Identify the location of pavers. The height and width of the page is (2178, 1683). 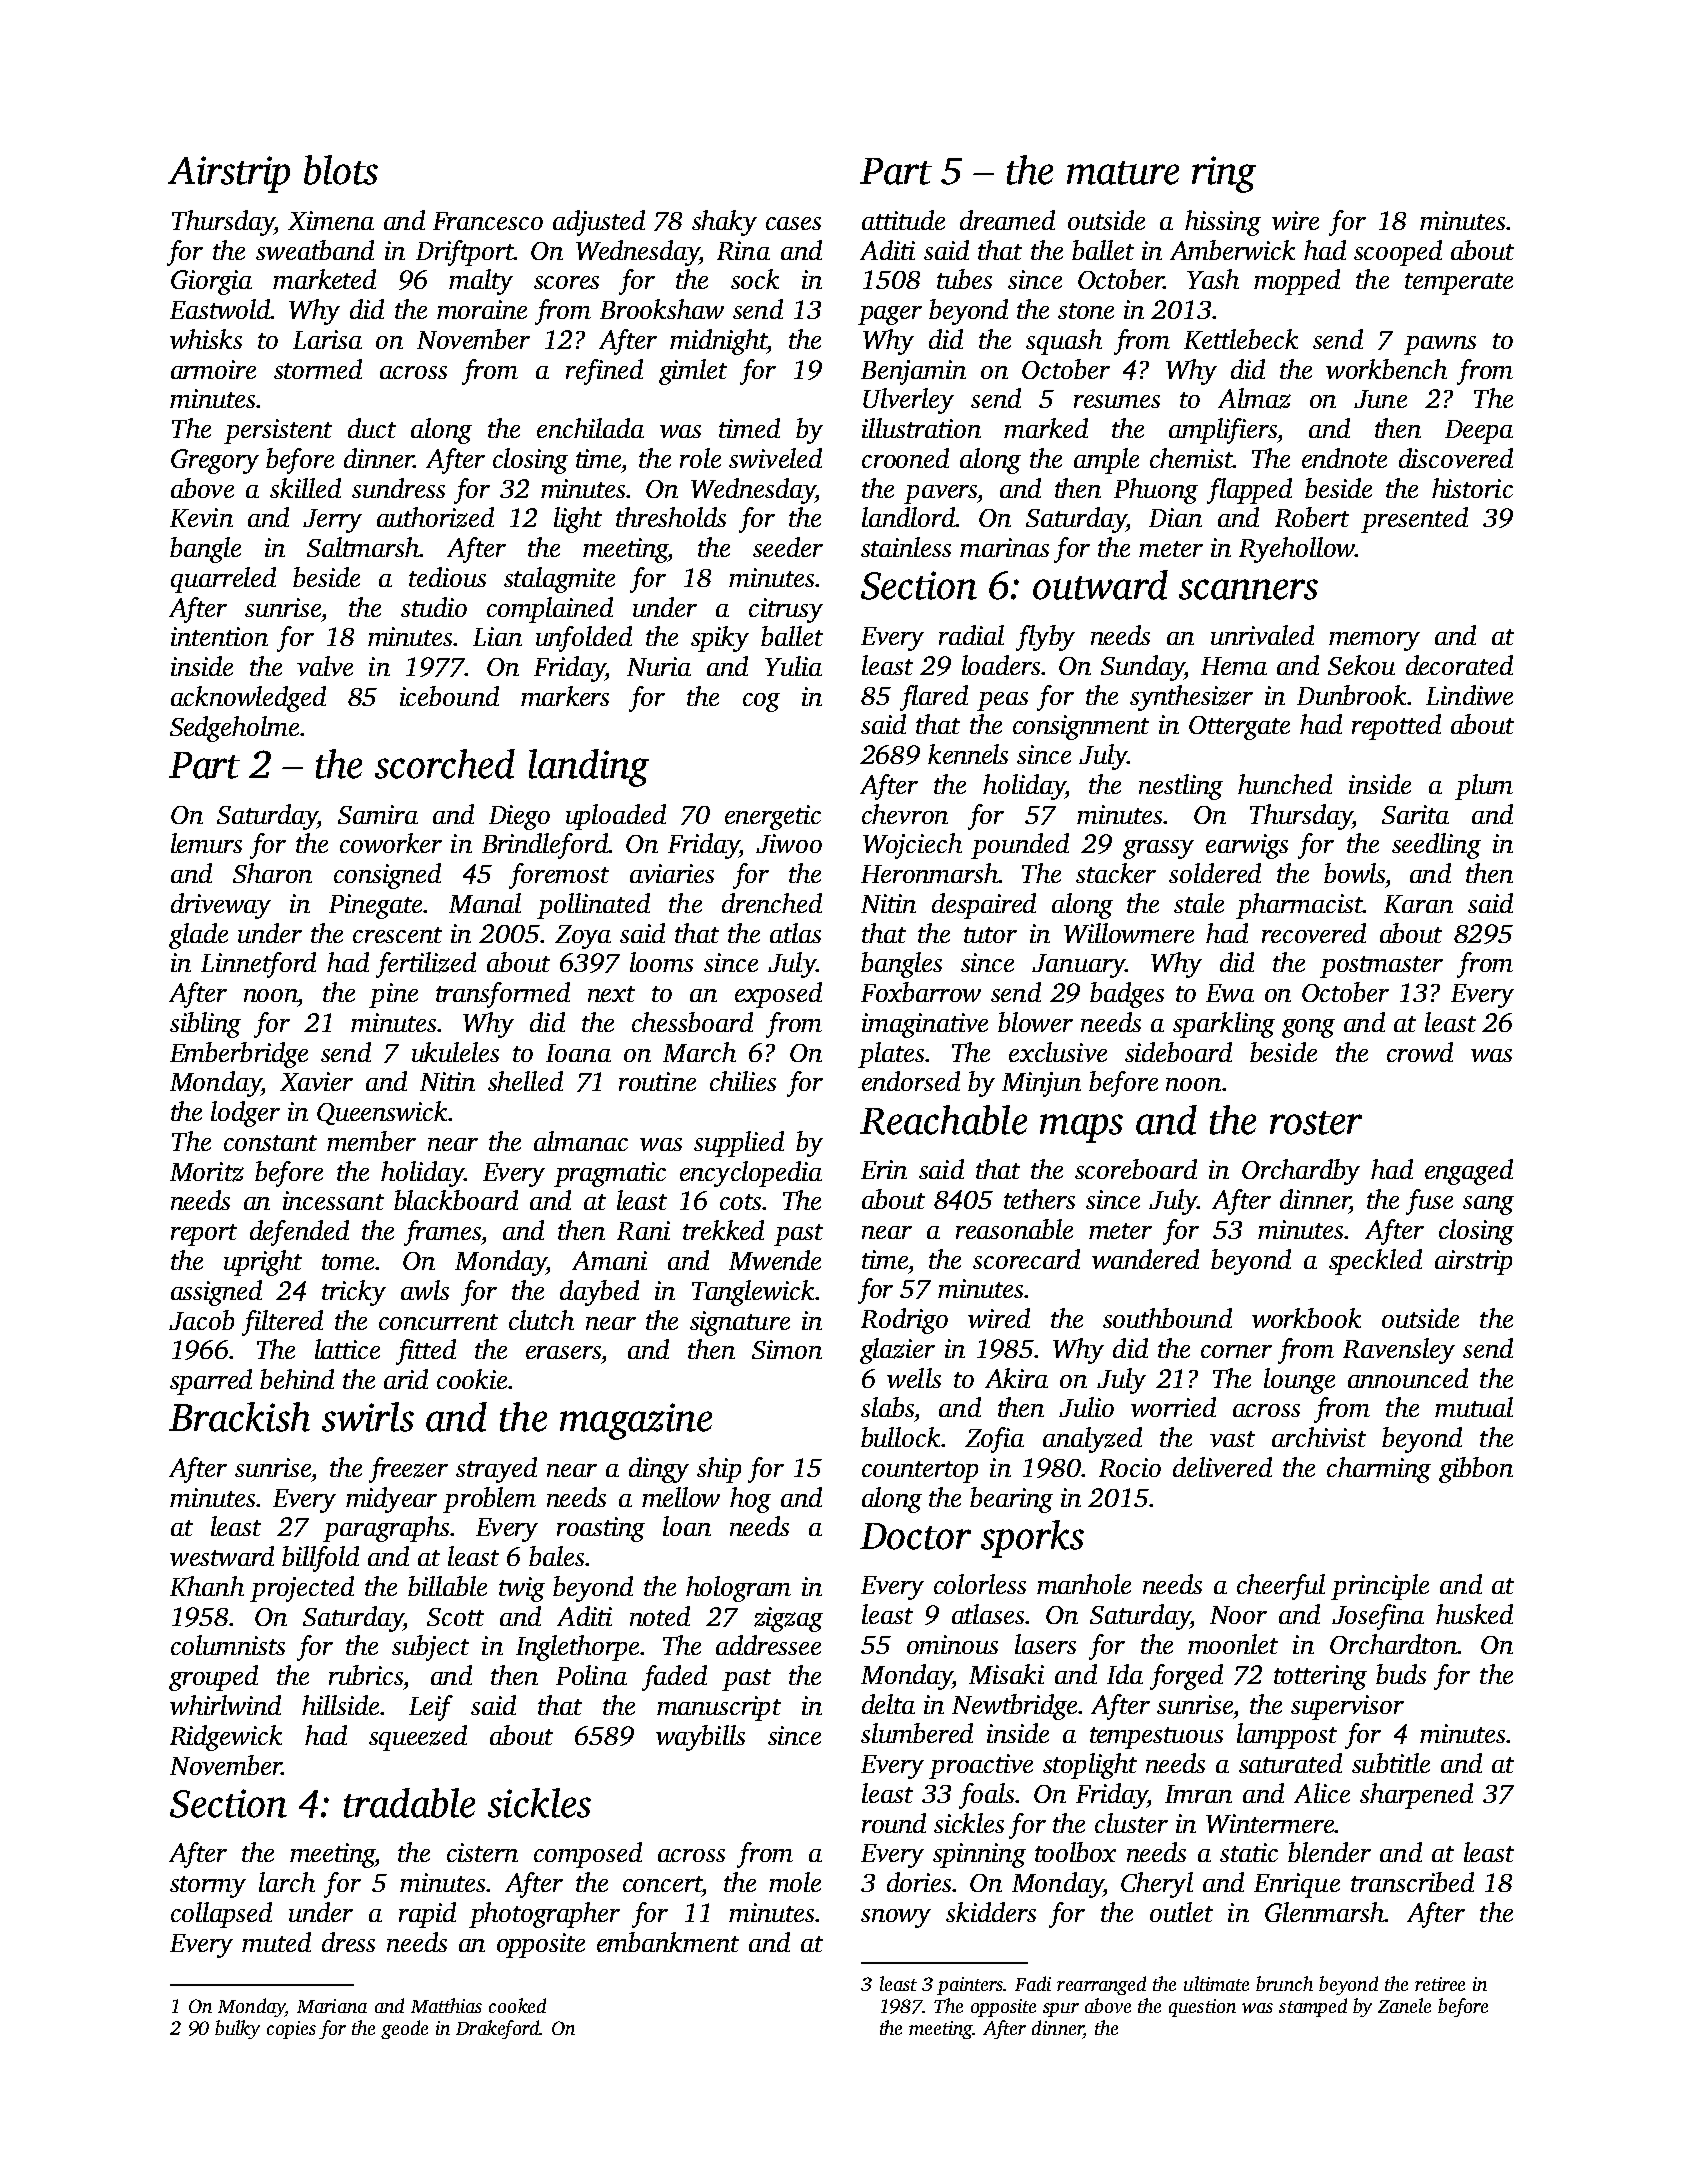
(940, 494).
